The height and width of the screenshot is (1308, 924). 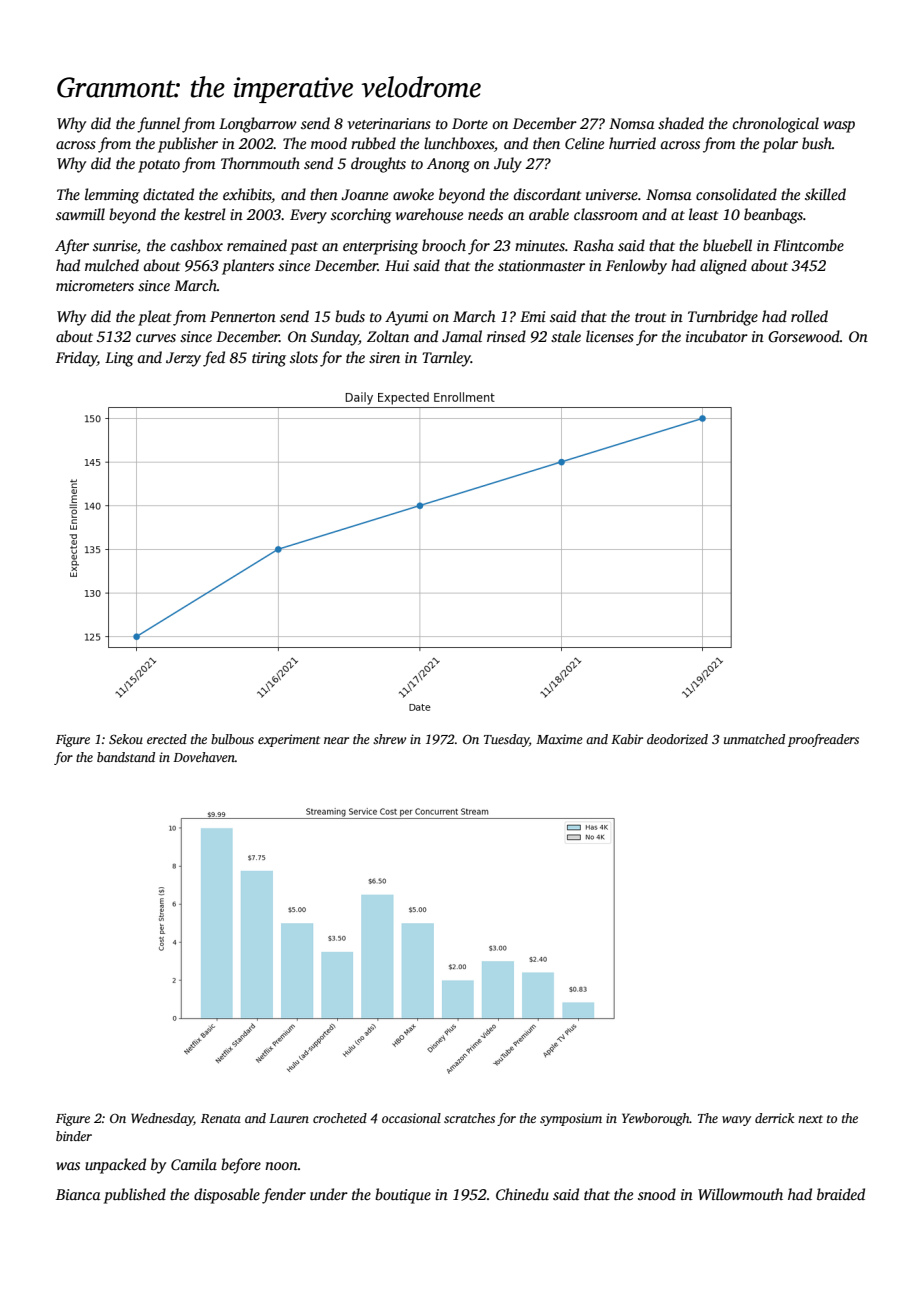 What do you see at coordinates (119, 359) in the screenshot?
I see `Ling` at bounding box center [119, 359].
